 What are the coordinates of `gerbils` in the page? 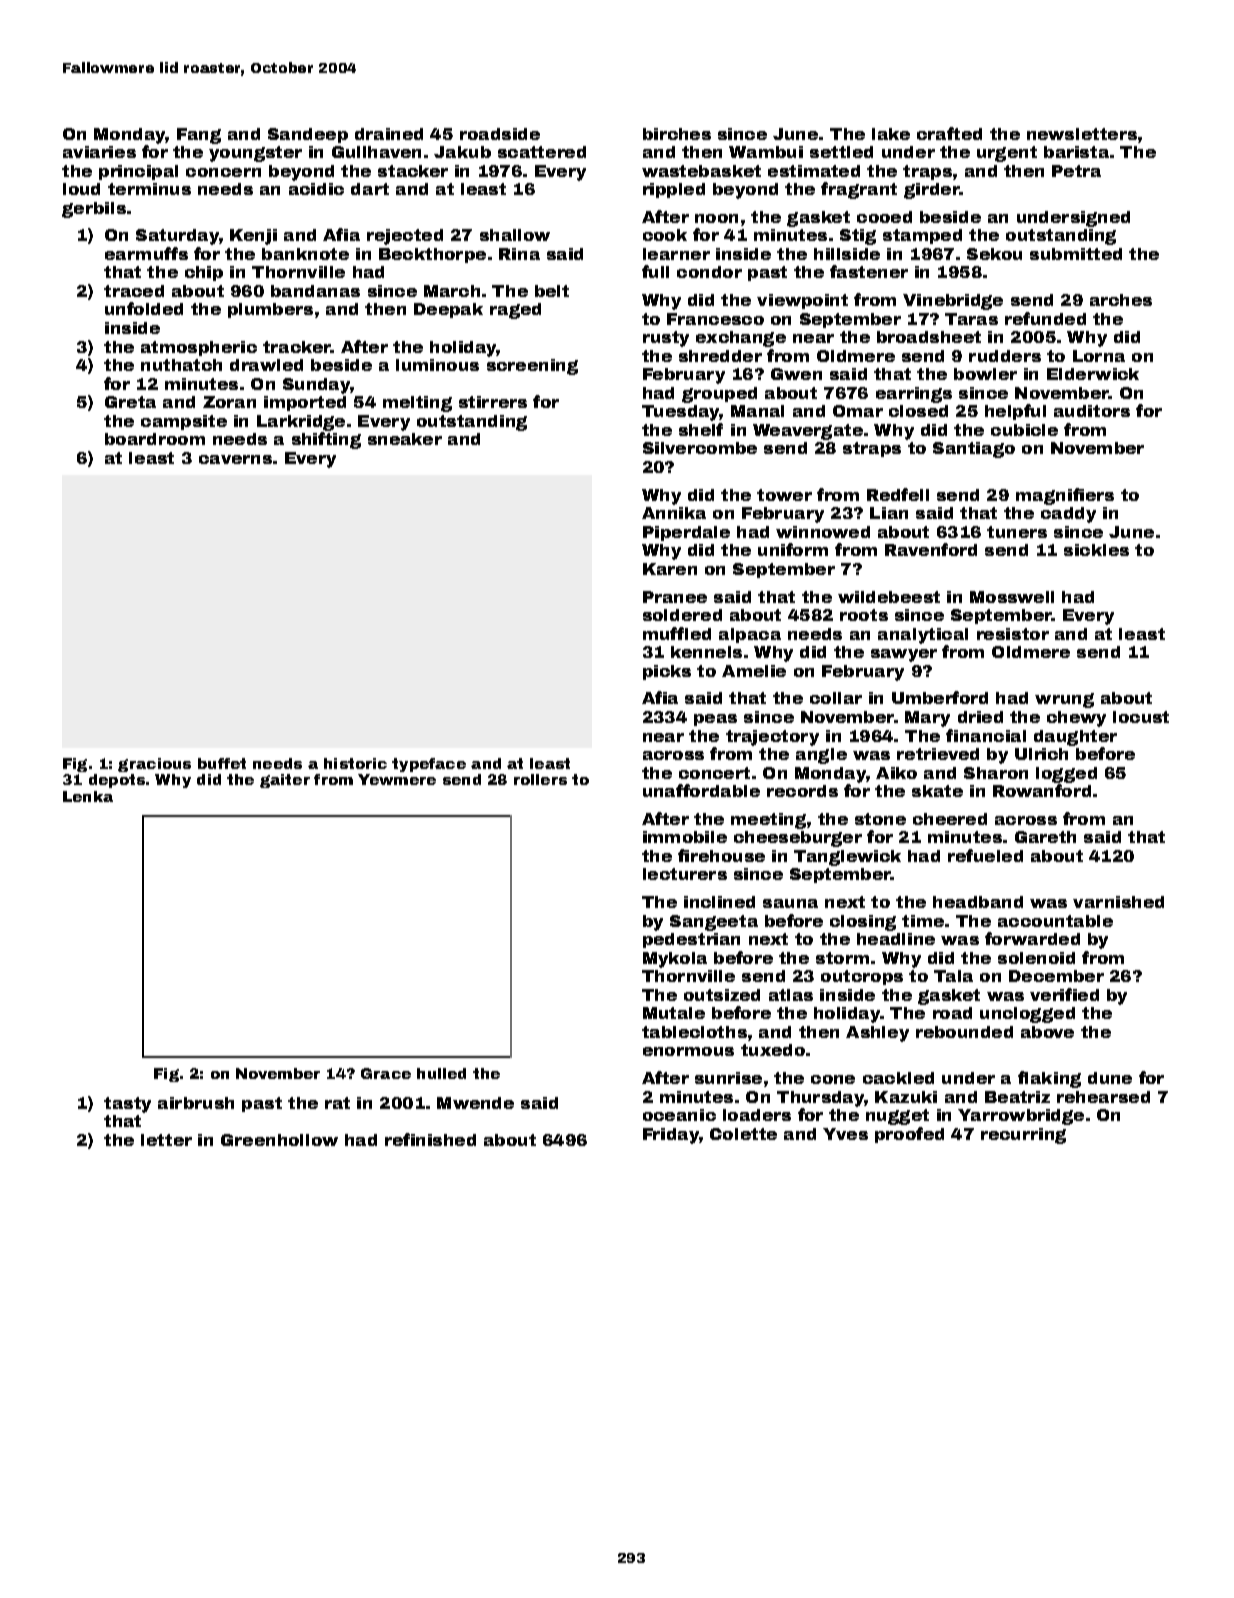 It's located at (94, 210).
